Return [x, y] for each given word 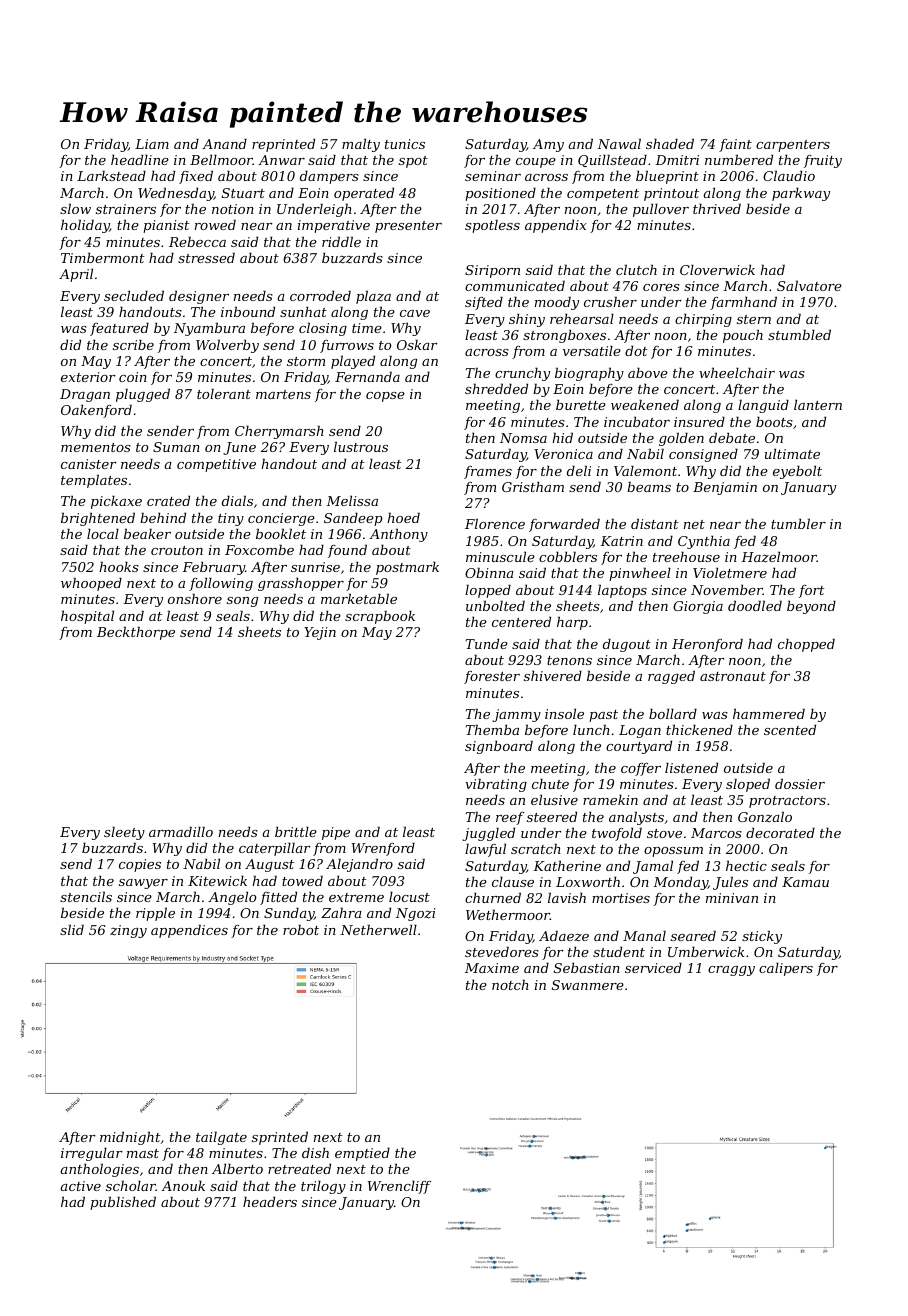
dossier [800, 783]
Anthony [398, 535]
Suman [176, 447]
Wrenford [383, 849]
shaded [670, 143]
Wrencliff [399, 1187]
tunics [405, 144]
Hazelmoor [779, 557]
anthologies [100, 1170]
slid [72, 929]
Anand [224, 143]
